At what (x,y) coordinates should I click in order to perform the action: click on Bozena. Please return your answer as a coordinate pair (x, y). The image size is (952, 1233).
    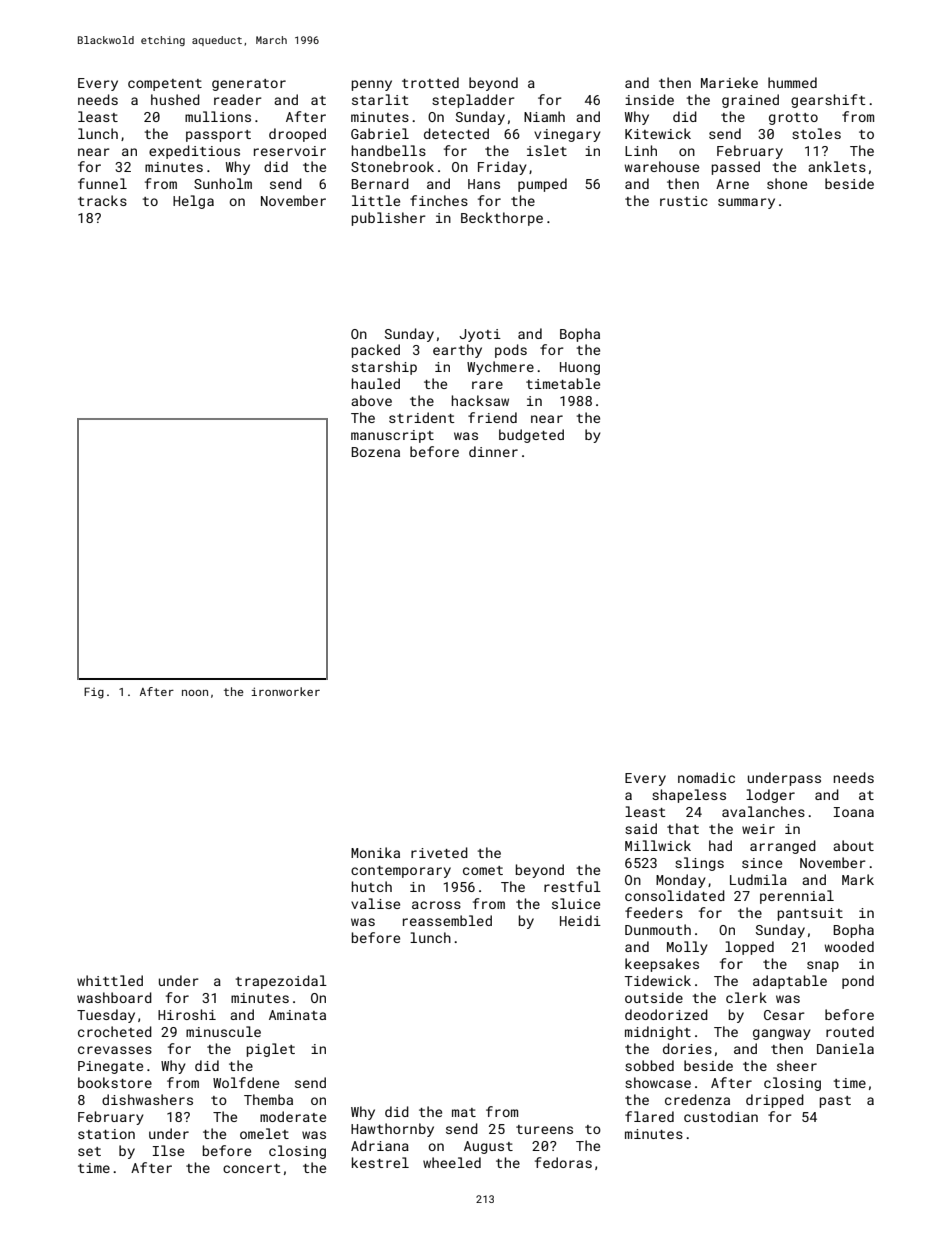
    Looking at the image, I should click on (375, 452).
